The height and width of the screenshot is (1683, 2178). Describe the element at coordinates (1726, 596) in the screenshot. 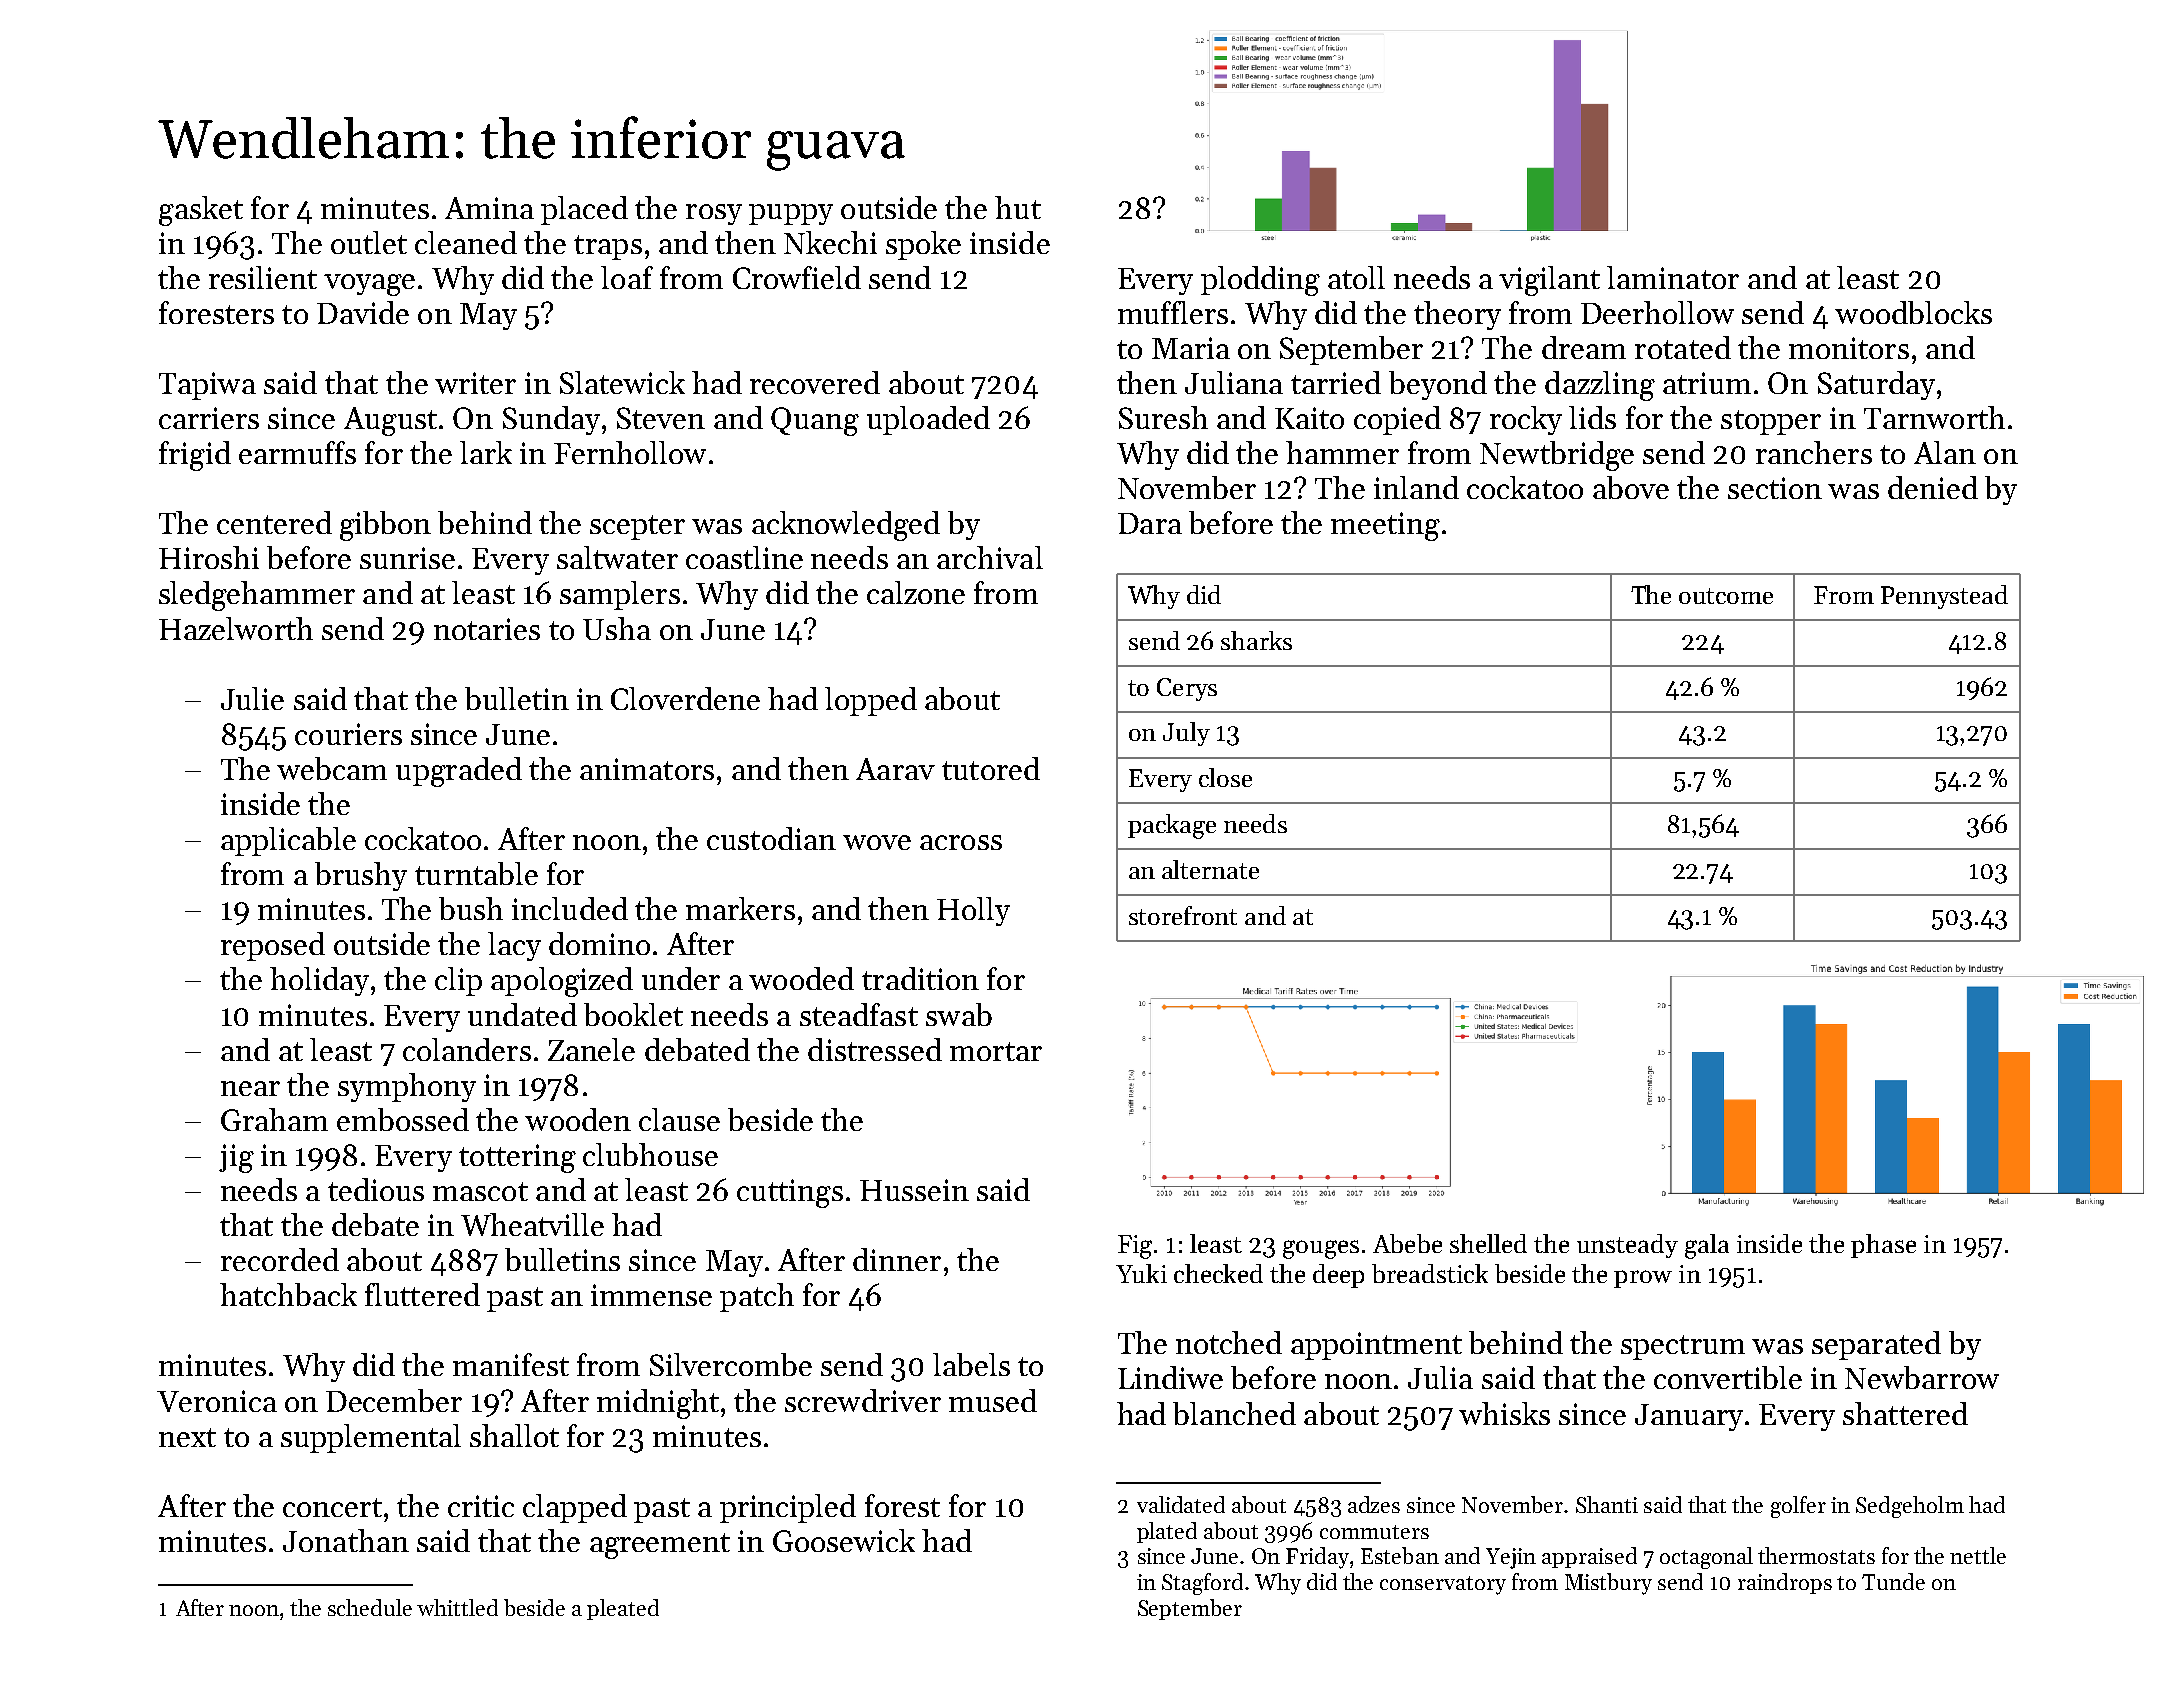

I see `outcome` at that location.
